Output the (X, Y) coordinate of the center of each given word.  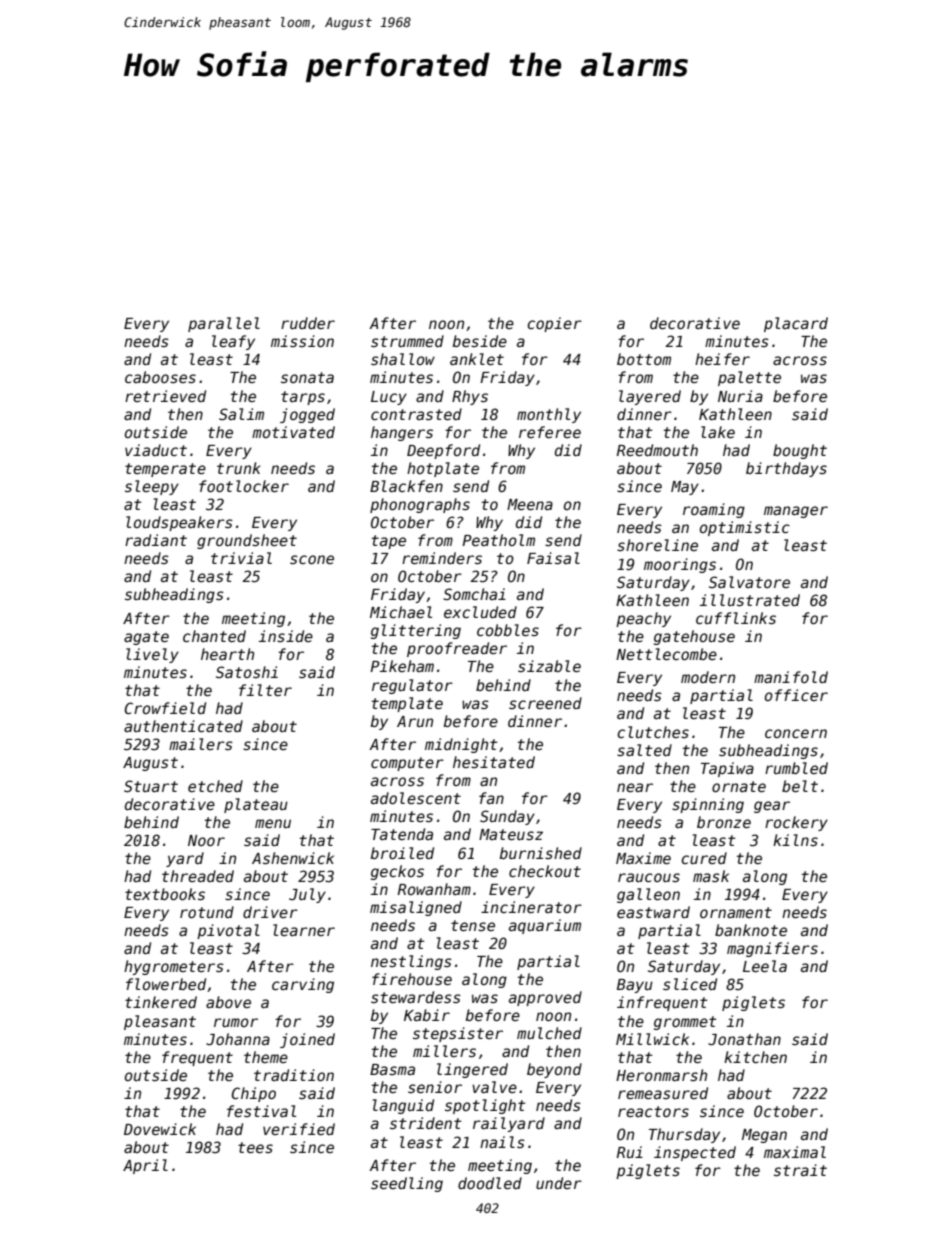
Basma (392, 1069)
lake (718, 432)
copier (554, 324)
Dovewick (160, 1129)
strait (800, 1170)
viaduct (156, 450)
